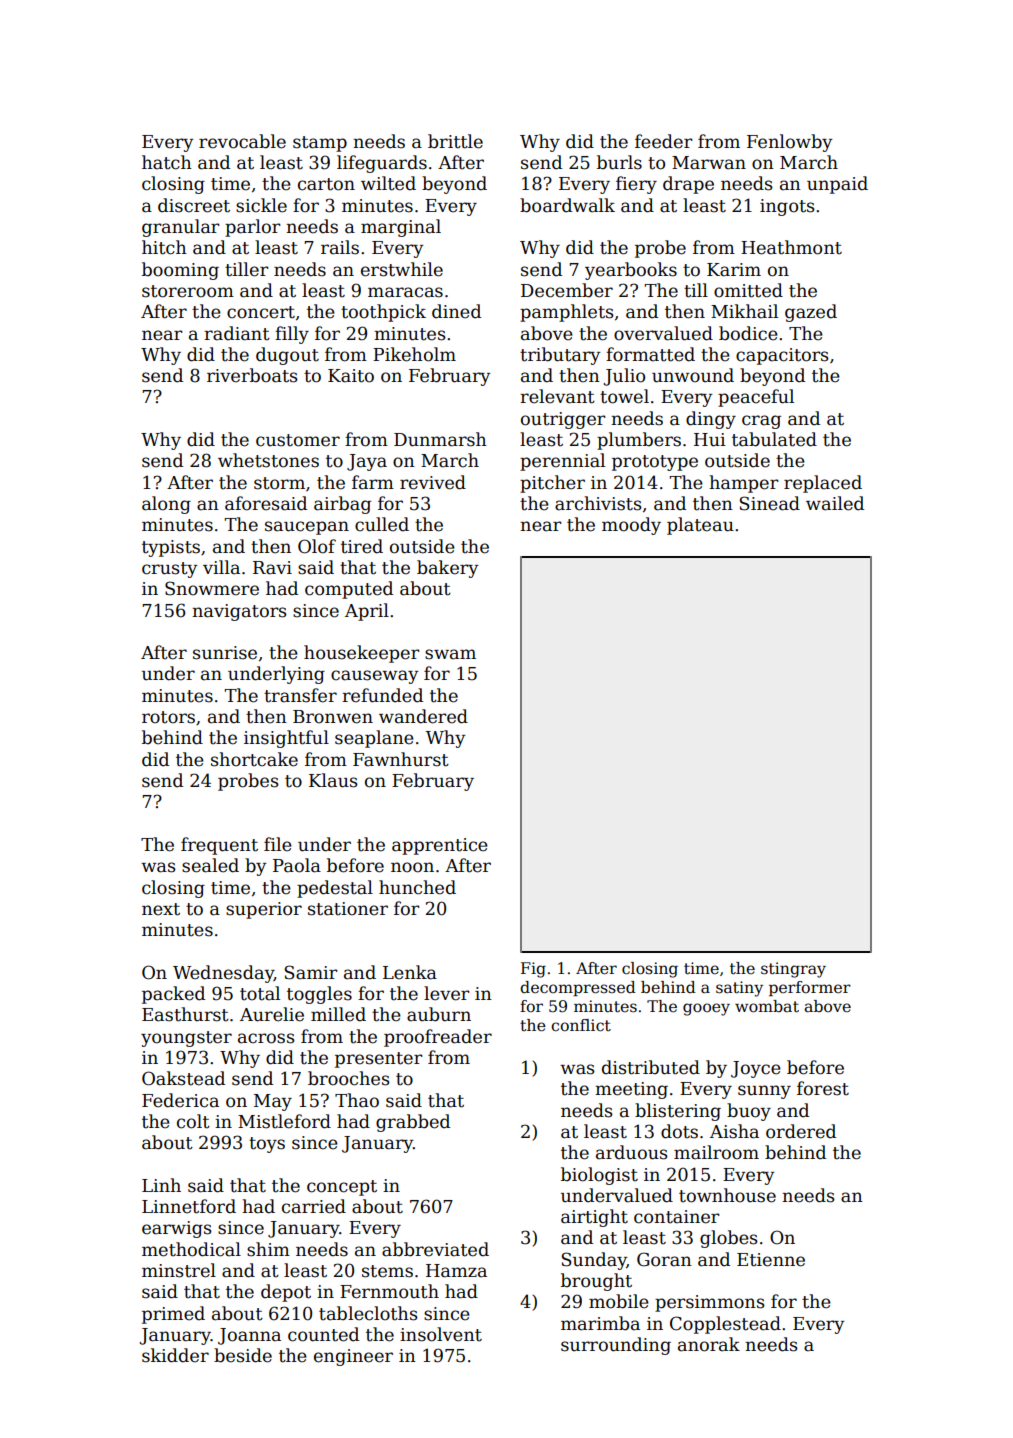 The image size is (1013, 1438). I want to click on shortcake, so click(254, 759).
